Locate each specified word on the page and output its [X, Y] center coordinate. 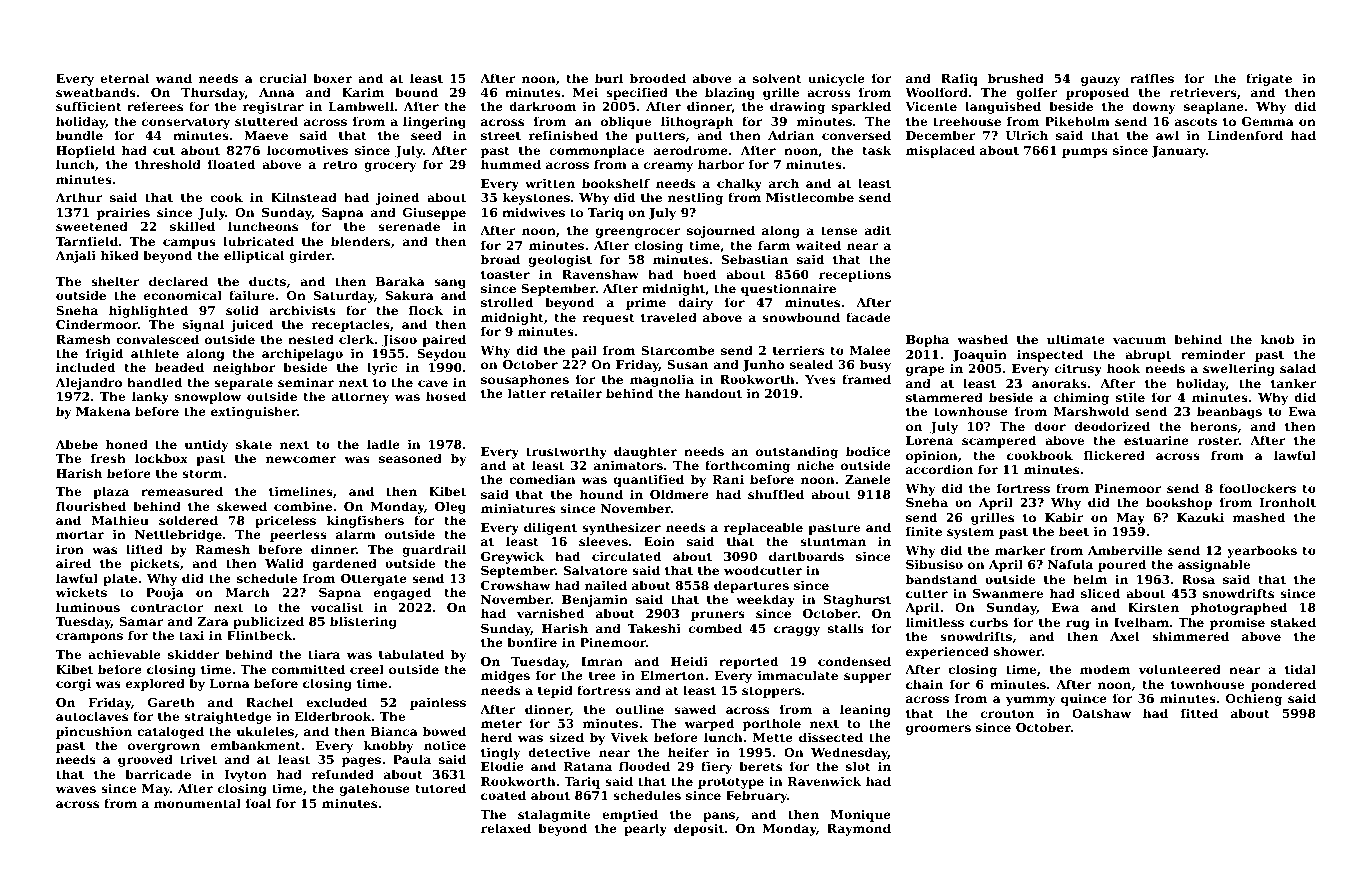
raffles [1152, 78]
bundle [79, 135]
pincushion [94, 732]
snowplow [208, 397]
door [1050, 426]
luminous [88, 607]
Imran [602, 661]
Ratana [587, 766]
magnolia [662, 380]
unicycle [836, 79]
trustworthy [566, 452]
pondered [1283, 685]
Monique [861, 815]
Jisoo [399, 340]
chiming [1081, 398]
